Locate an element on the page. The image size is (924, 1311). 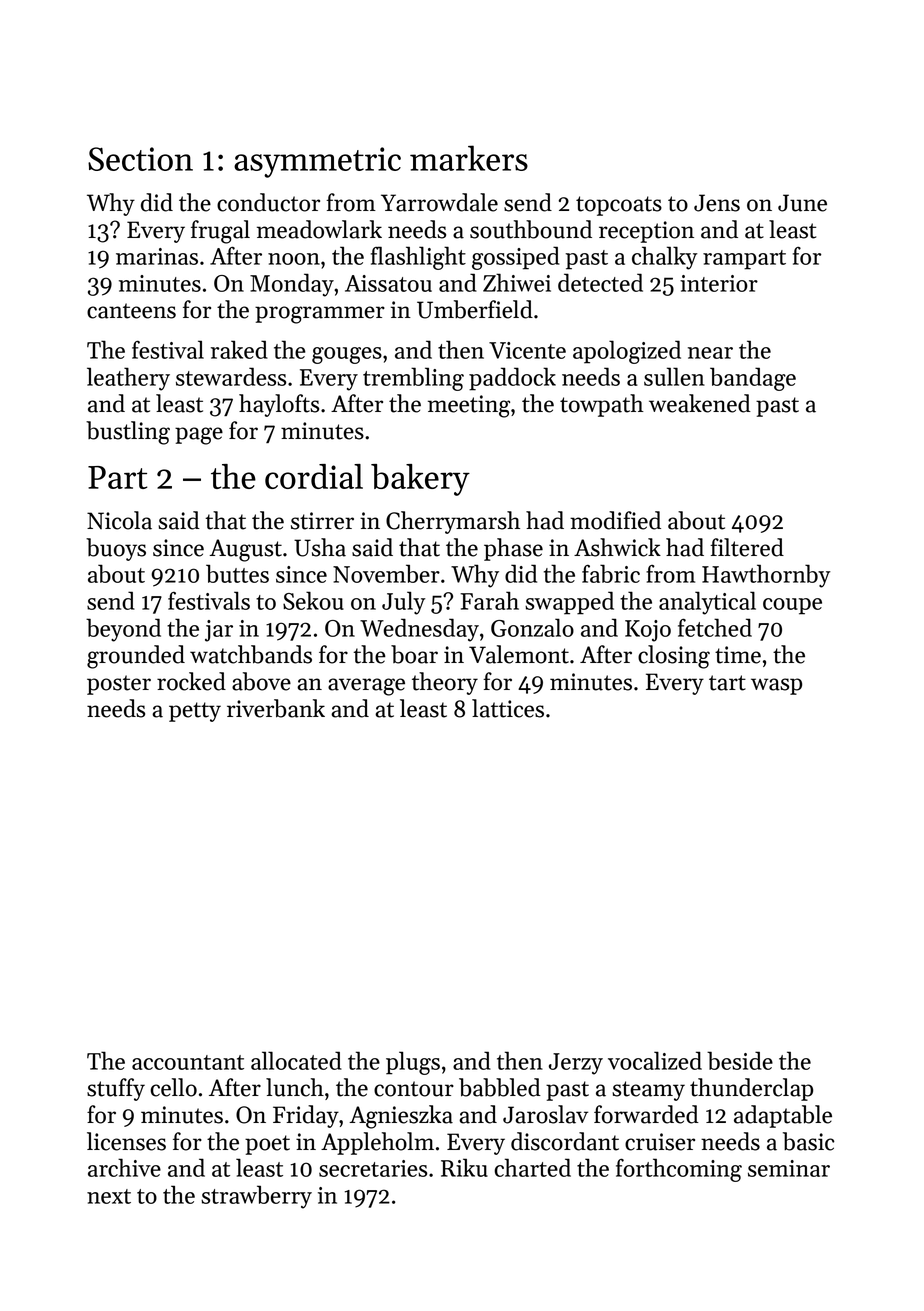
petty is located at coordinates (195, 712).
